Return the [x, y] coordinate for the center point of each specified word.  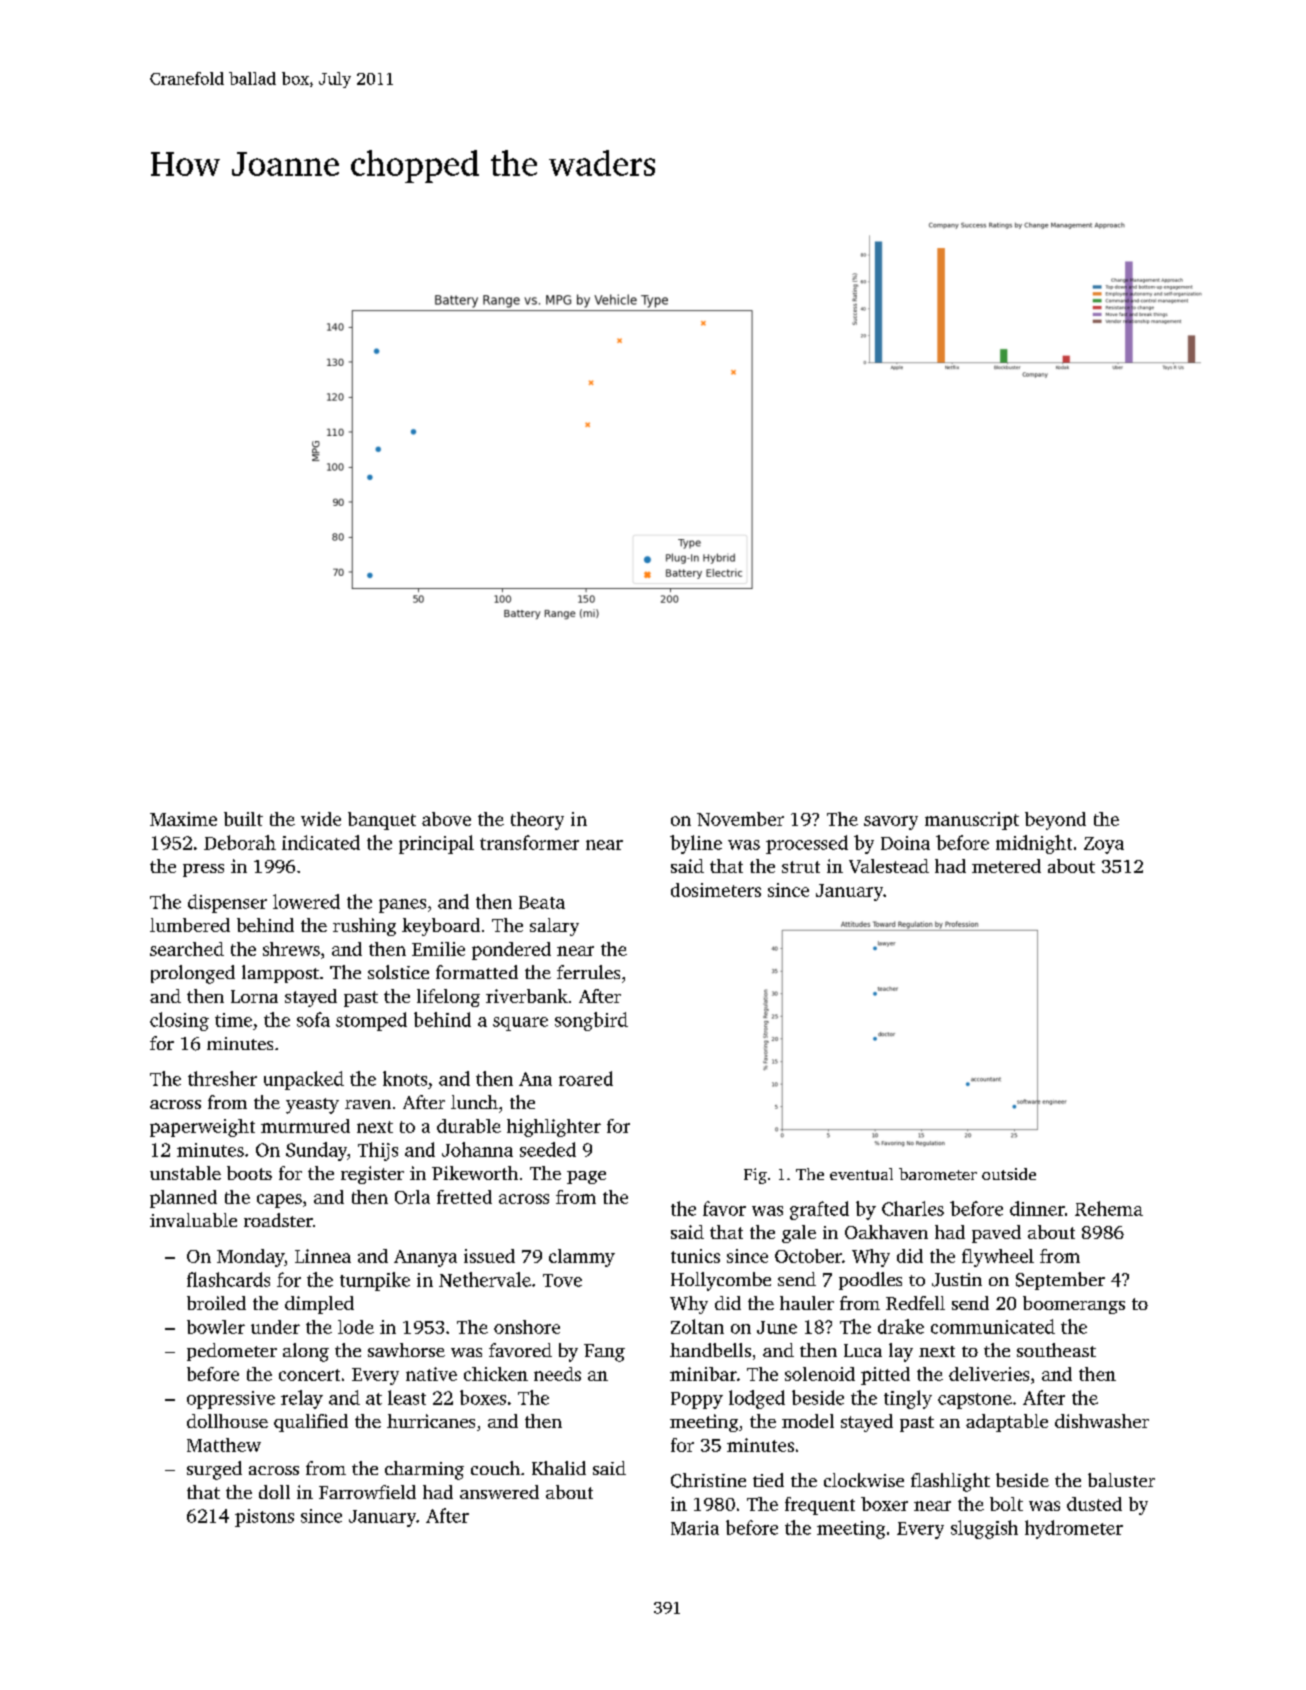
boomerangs [1074, 1305]
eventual [861, 1174]
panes [402, 906]
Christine [708, 1480]
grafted [819, 1210]
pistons [264, 1518]
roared [586, 1078]
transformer [529, 842]
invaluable [193, 1220]
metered [1006, 866]
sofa [313, 1019]
